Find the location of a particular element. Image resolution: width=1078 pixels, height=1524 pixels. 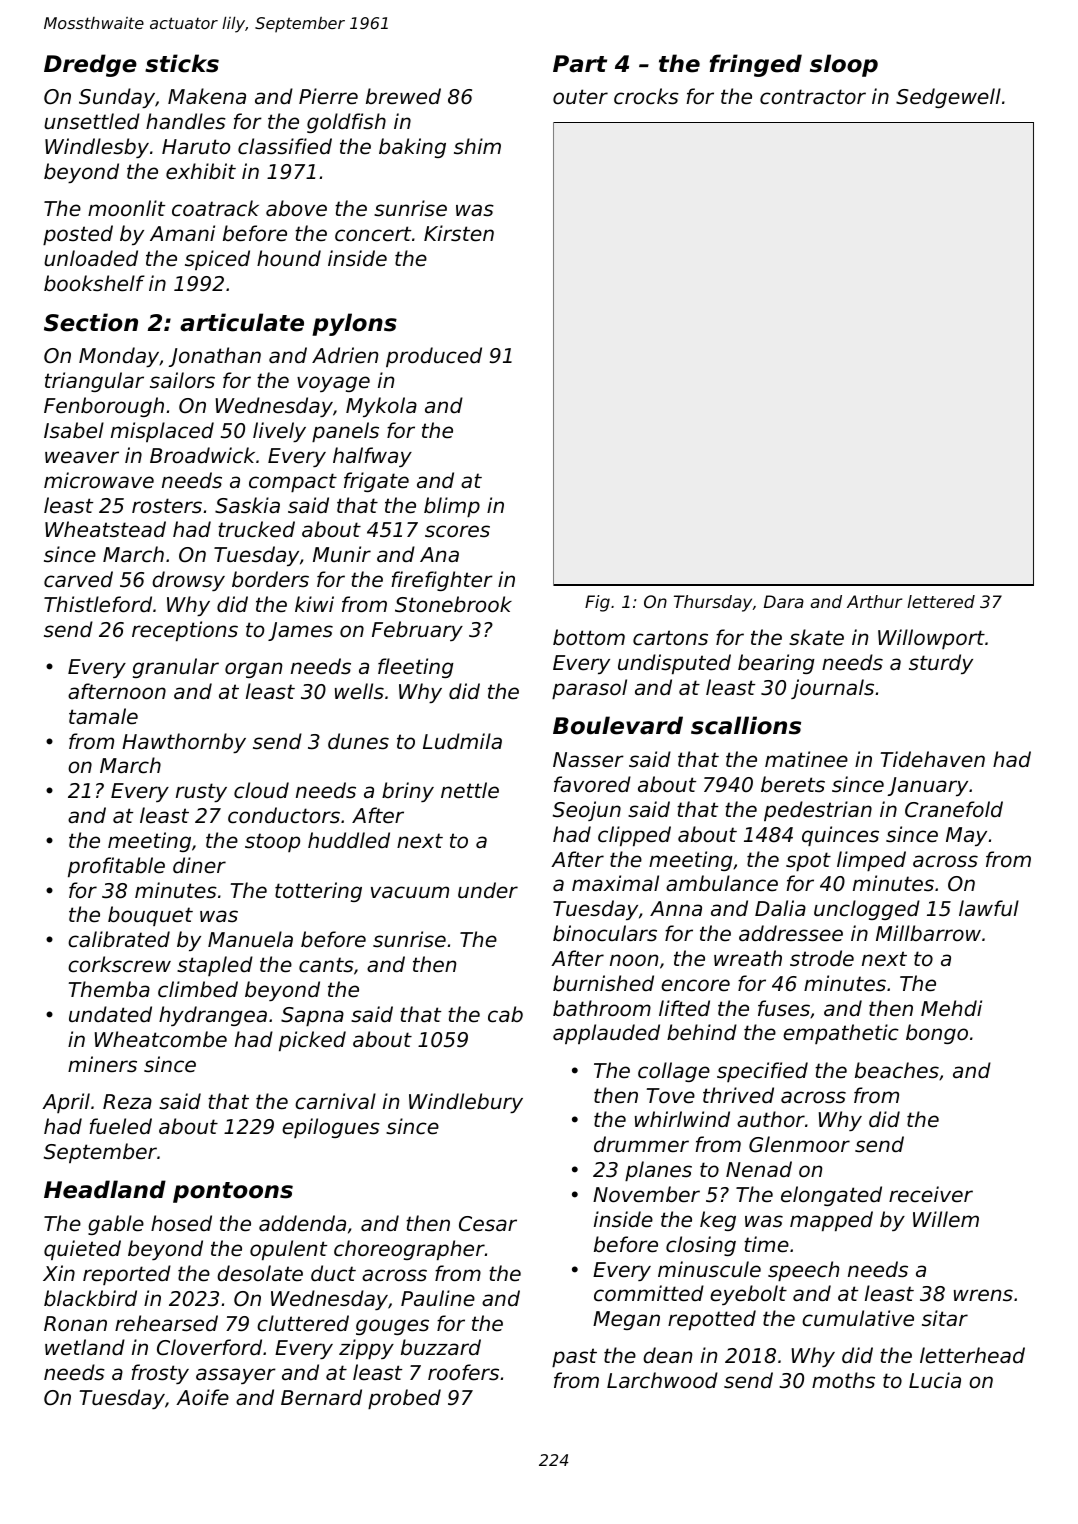

Thistleford is located at coordinates (98, 604).
